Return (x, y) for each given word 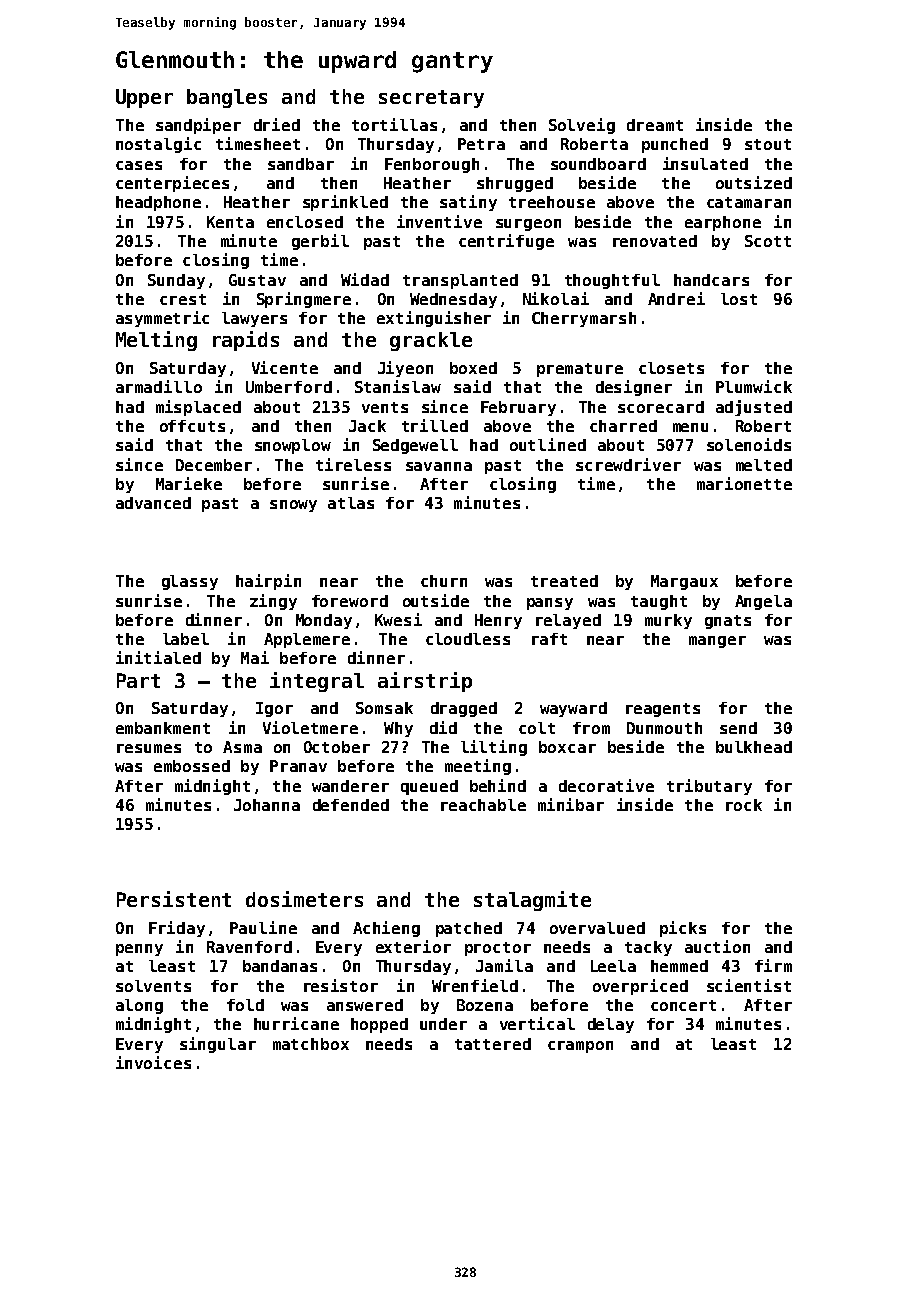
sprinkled (345, 203)
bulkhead (754, 747)
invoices (153, 1062)
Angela (763, 602)
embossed (192, 766)
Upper (144, 98)
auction (717, 946)
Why (398, 729)
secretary (431, 99)
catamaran (749, 202)
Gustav (257, 280)
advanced (153, 503)
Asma (242, 747)
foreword (350, 601)
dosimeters (304, 899)
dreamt (655, 125)
